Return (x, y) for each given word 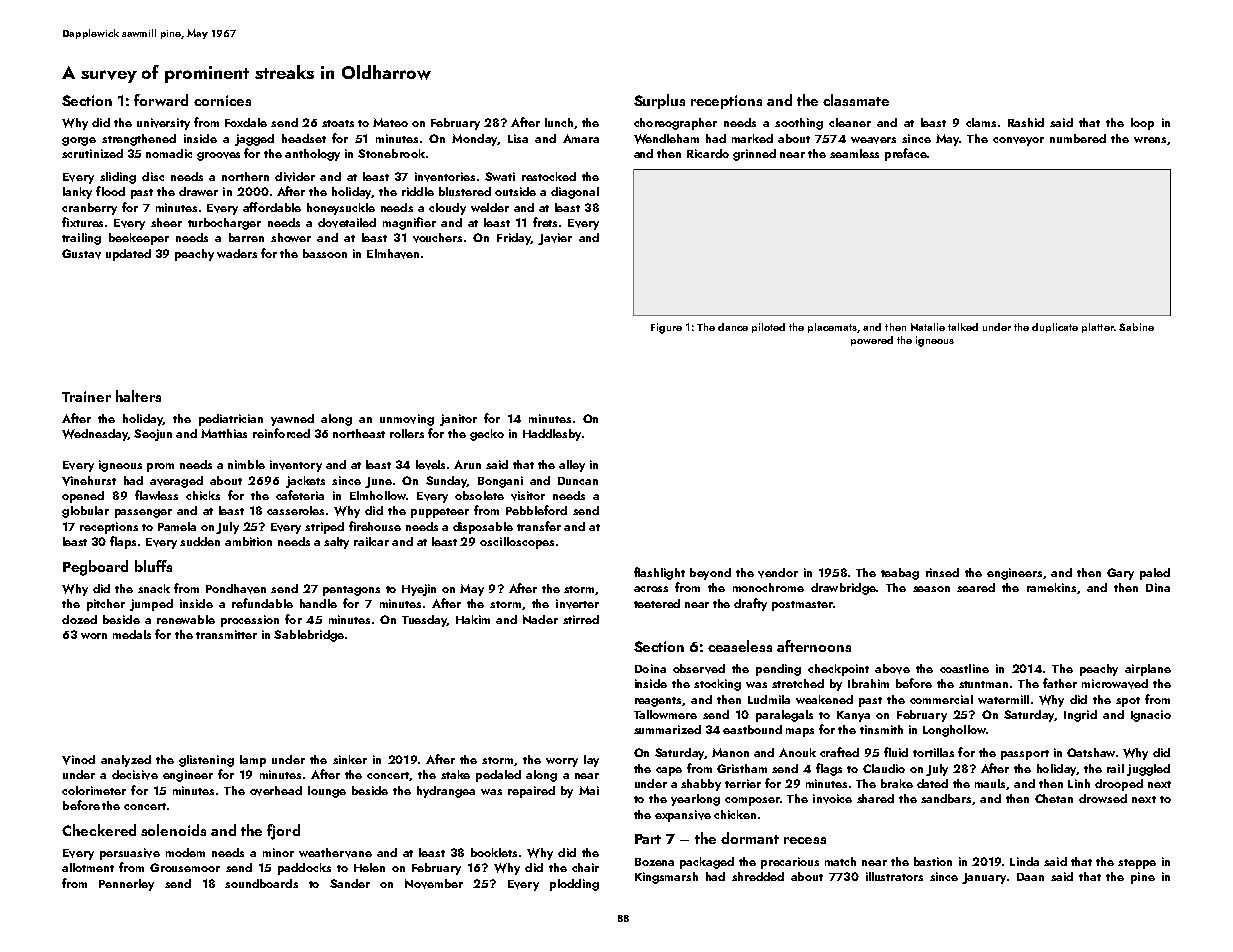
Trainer (86, 396)
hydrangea (446, 792)
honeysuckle (341, 209)
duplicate (1055, 328)
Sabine (1136, 327)
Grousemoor (185, 867)
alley (572, 466)
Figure (666, 328)
